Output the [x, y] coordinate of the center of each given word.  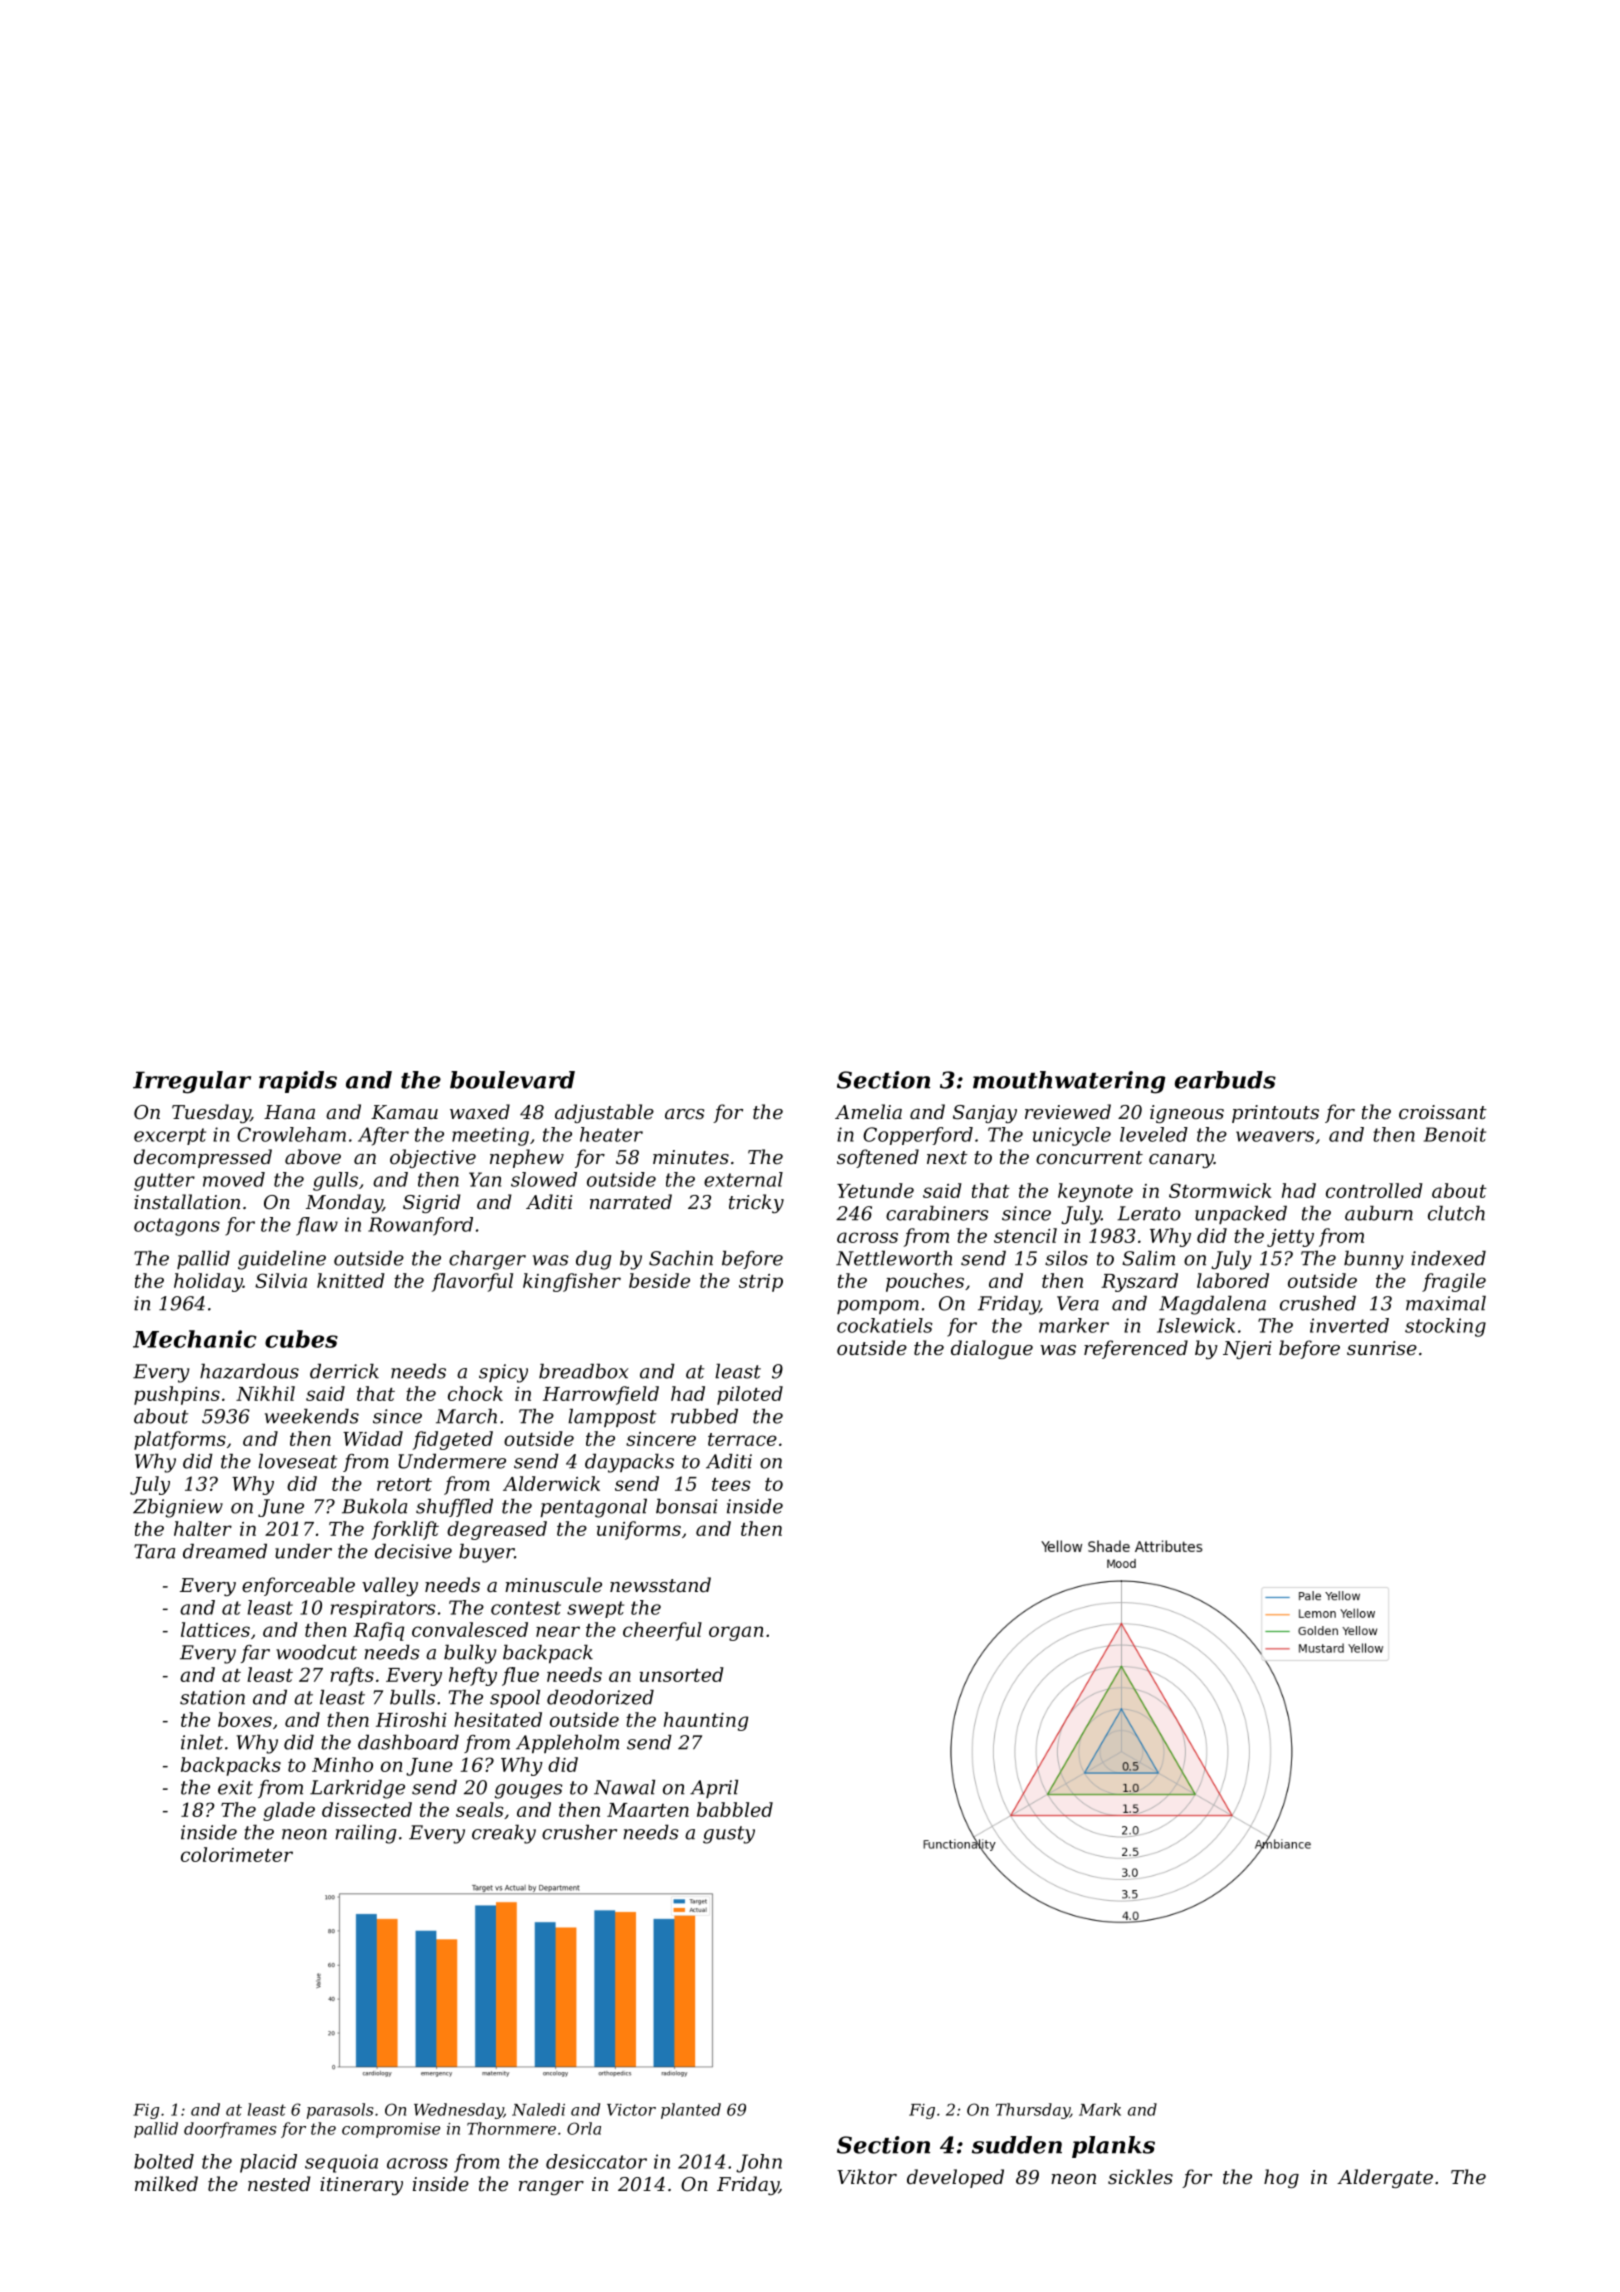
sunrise [1382, 1348]
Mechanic [195, 1339]
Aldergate [1385, 2178]
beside [659, 1280]
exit [235, 1787]
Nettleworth [894, 1258]
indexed [1448, 1258]
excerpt [170, 1136]
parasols [340, 2111]
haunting [706, 1721]
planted [691, 2111]
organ [736, 1633]
